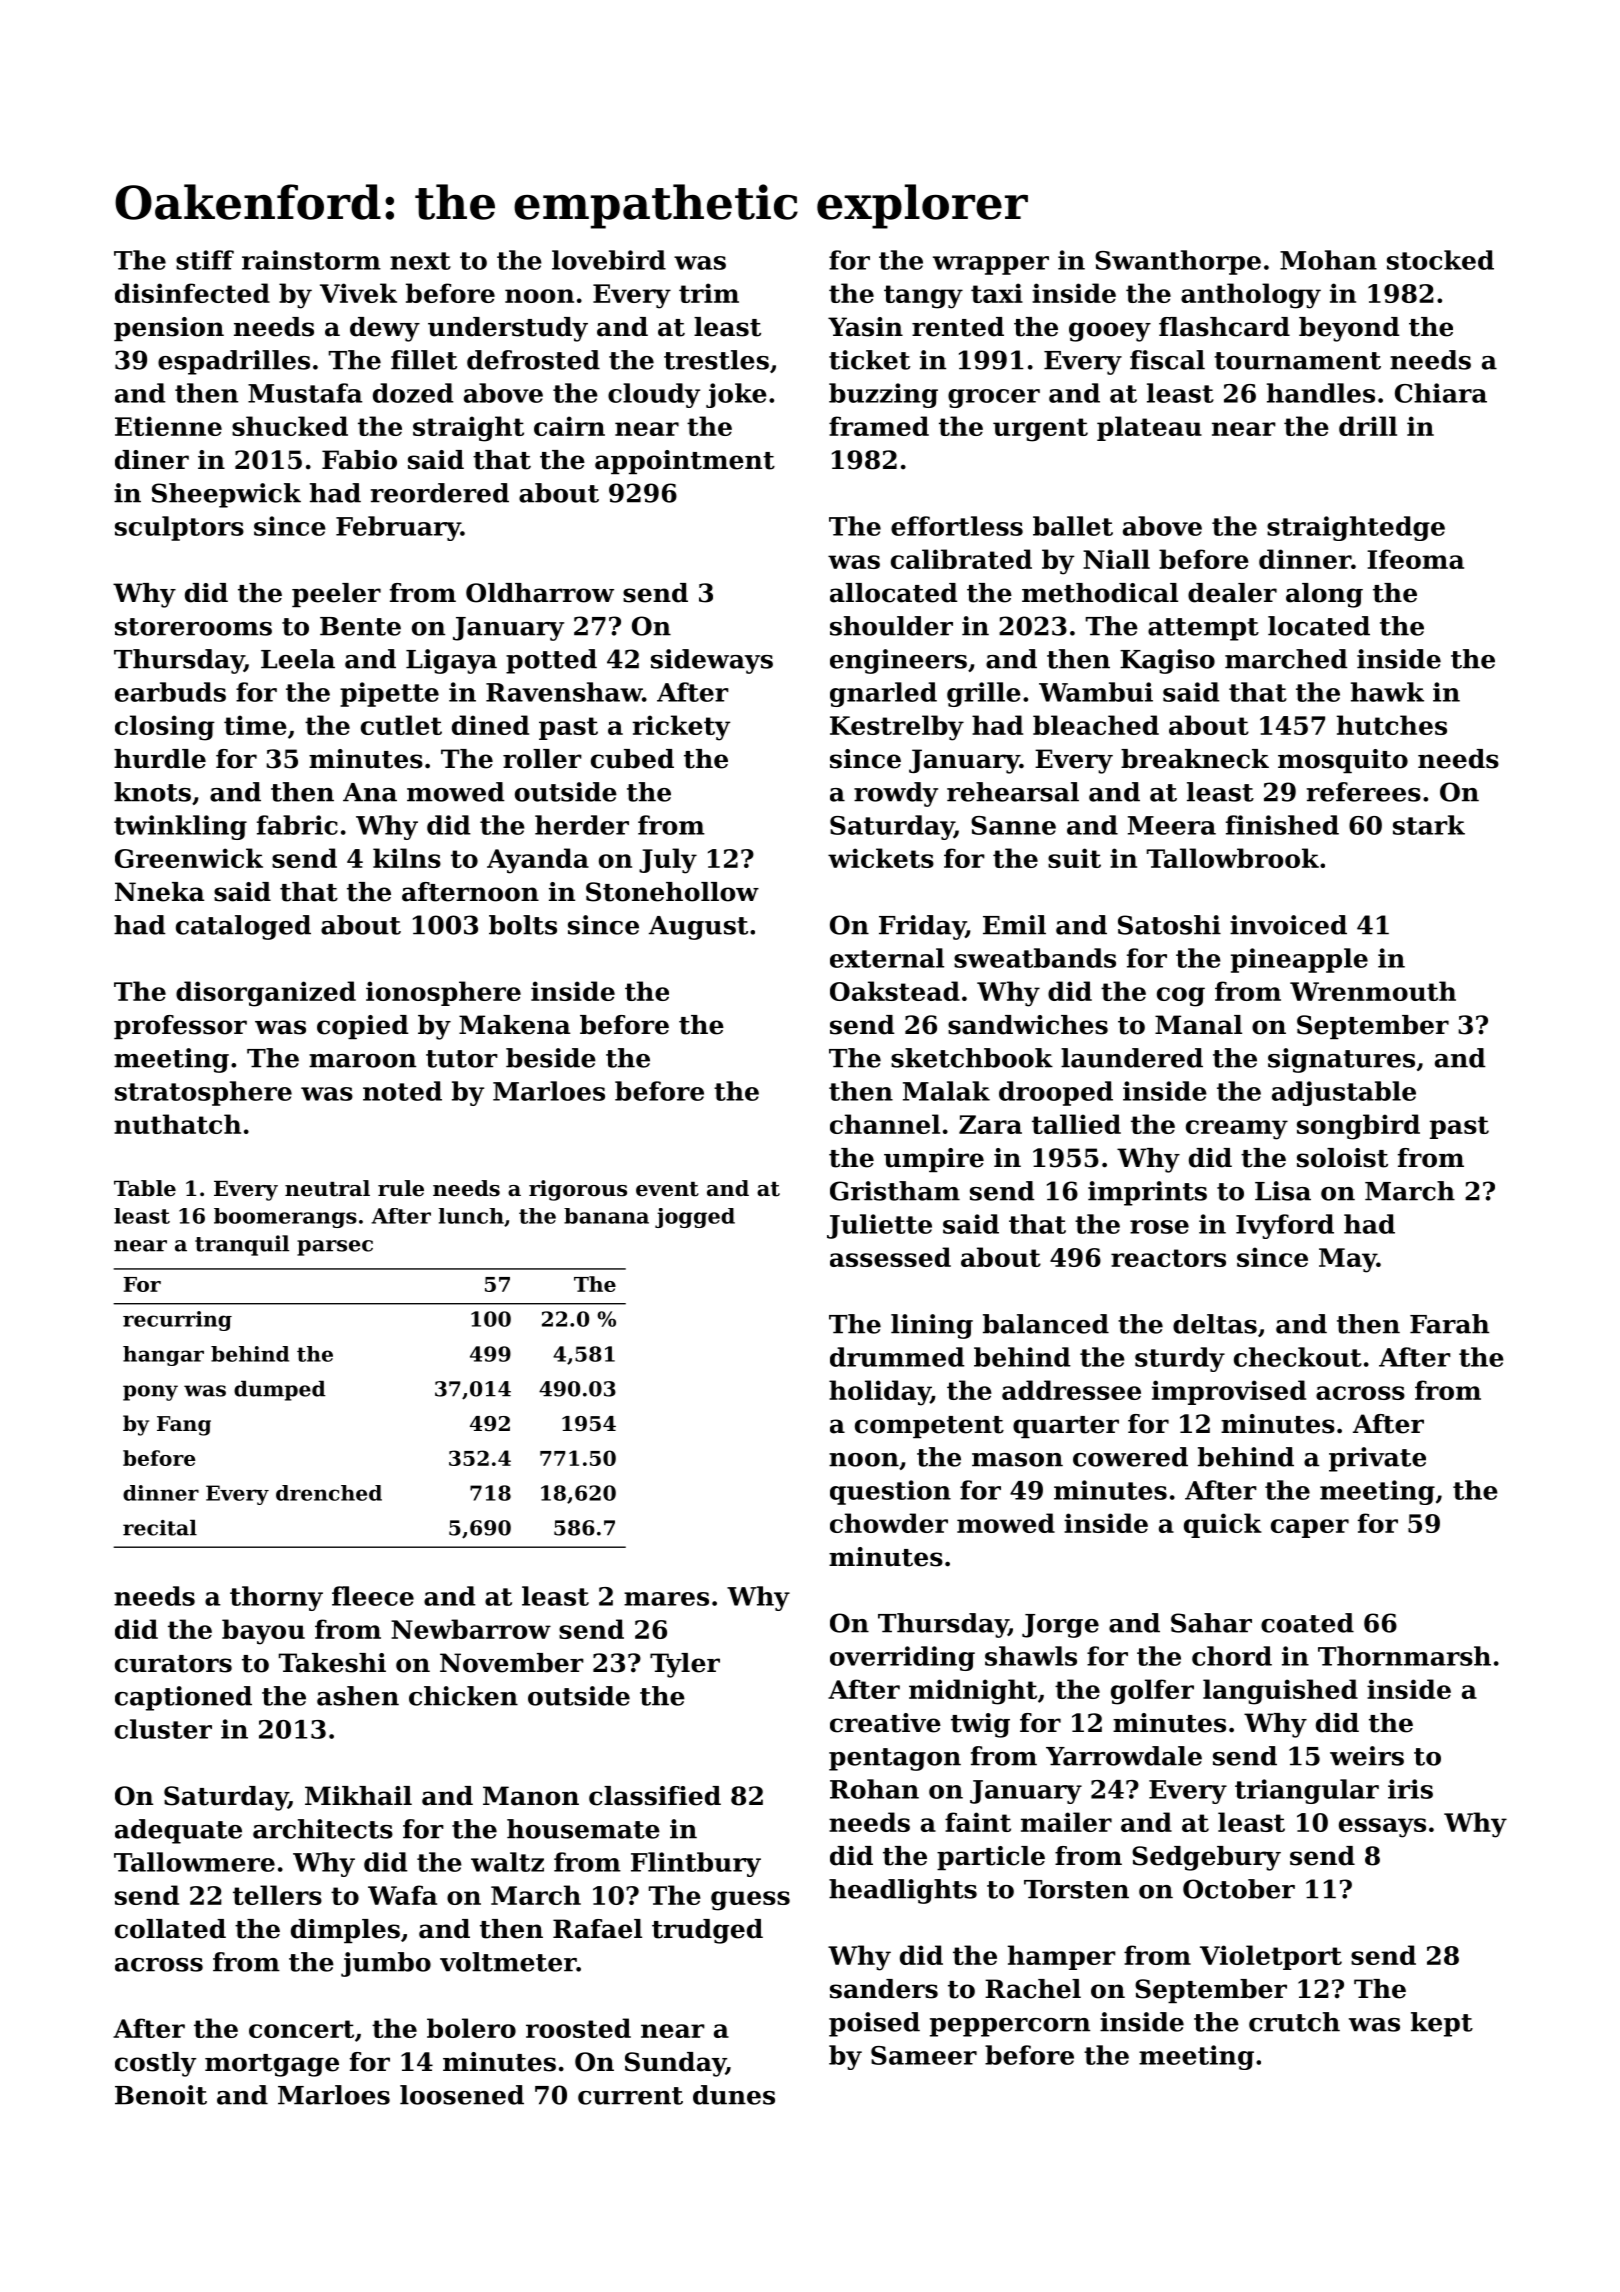  Describe the element at coordinates (180, 1027) in the screenshot. I see `professor` at that location.
